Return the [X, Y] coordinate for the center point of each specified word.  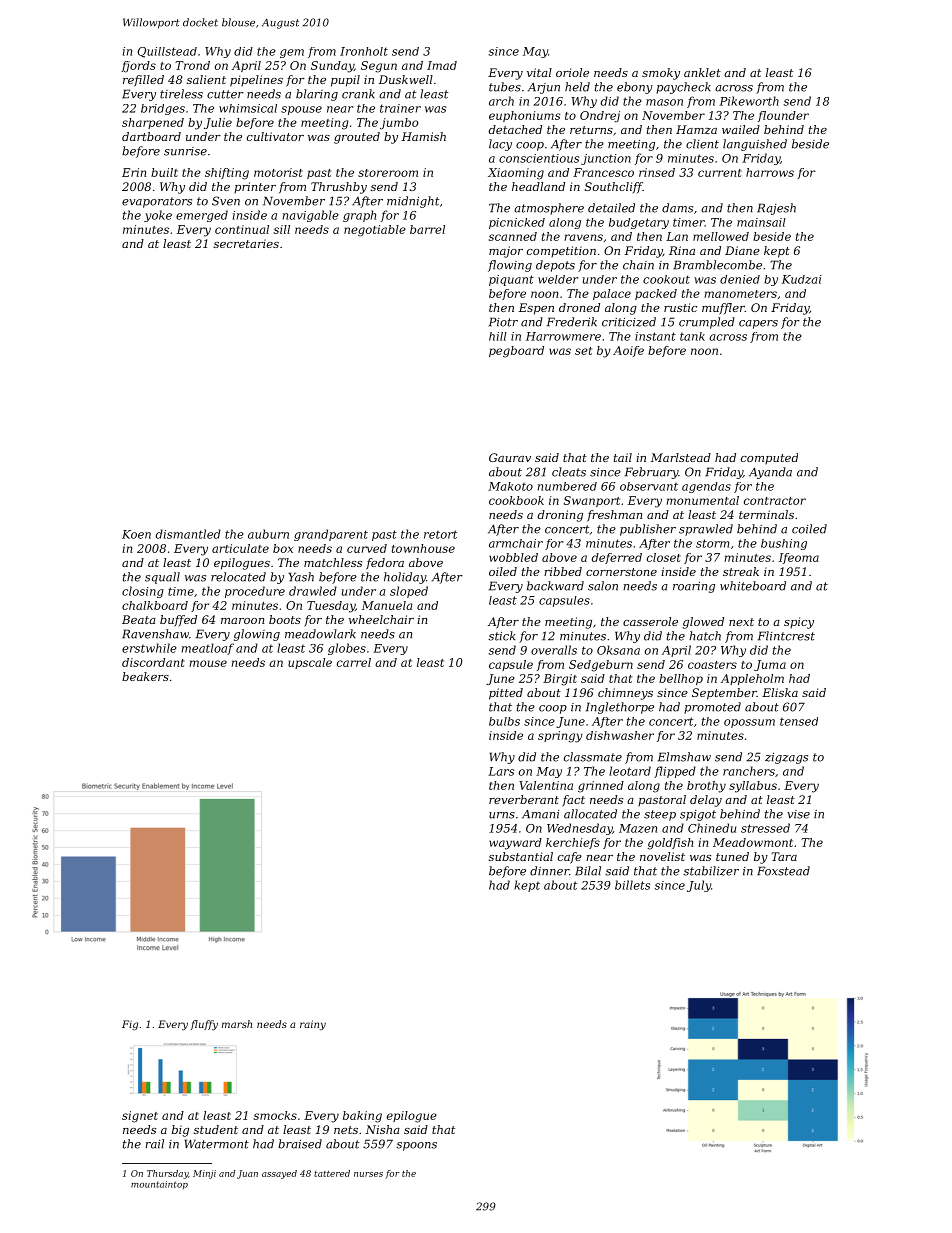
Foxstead [783, 871]
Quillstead [167, 52]
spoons [416, 1146]
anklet [702, 72]
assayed [279, 1174]
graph [359, 216]
